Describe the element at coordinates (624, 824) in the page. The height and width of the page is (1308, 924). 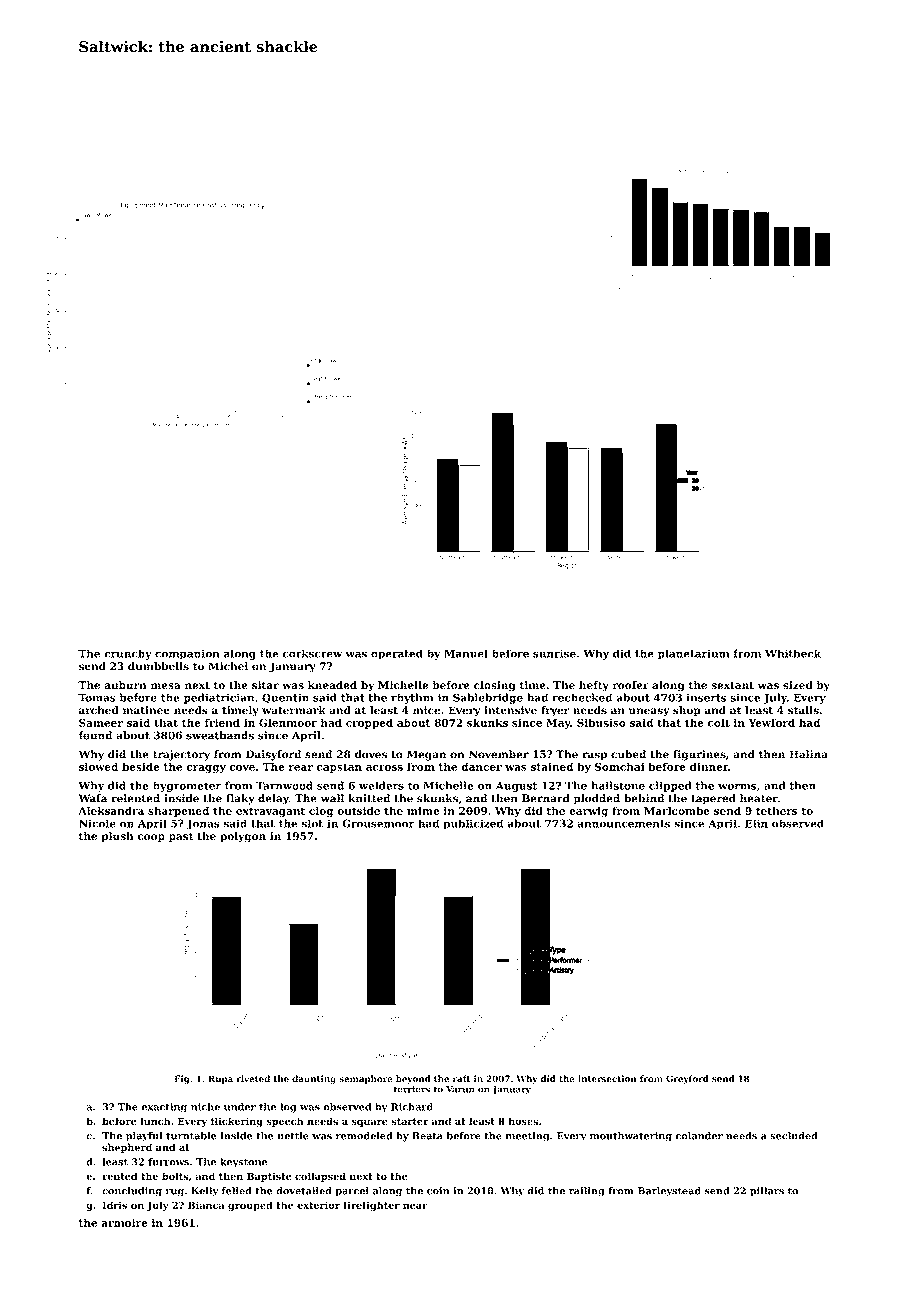
I see `announcements` at that location.
